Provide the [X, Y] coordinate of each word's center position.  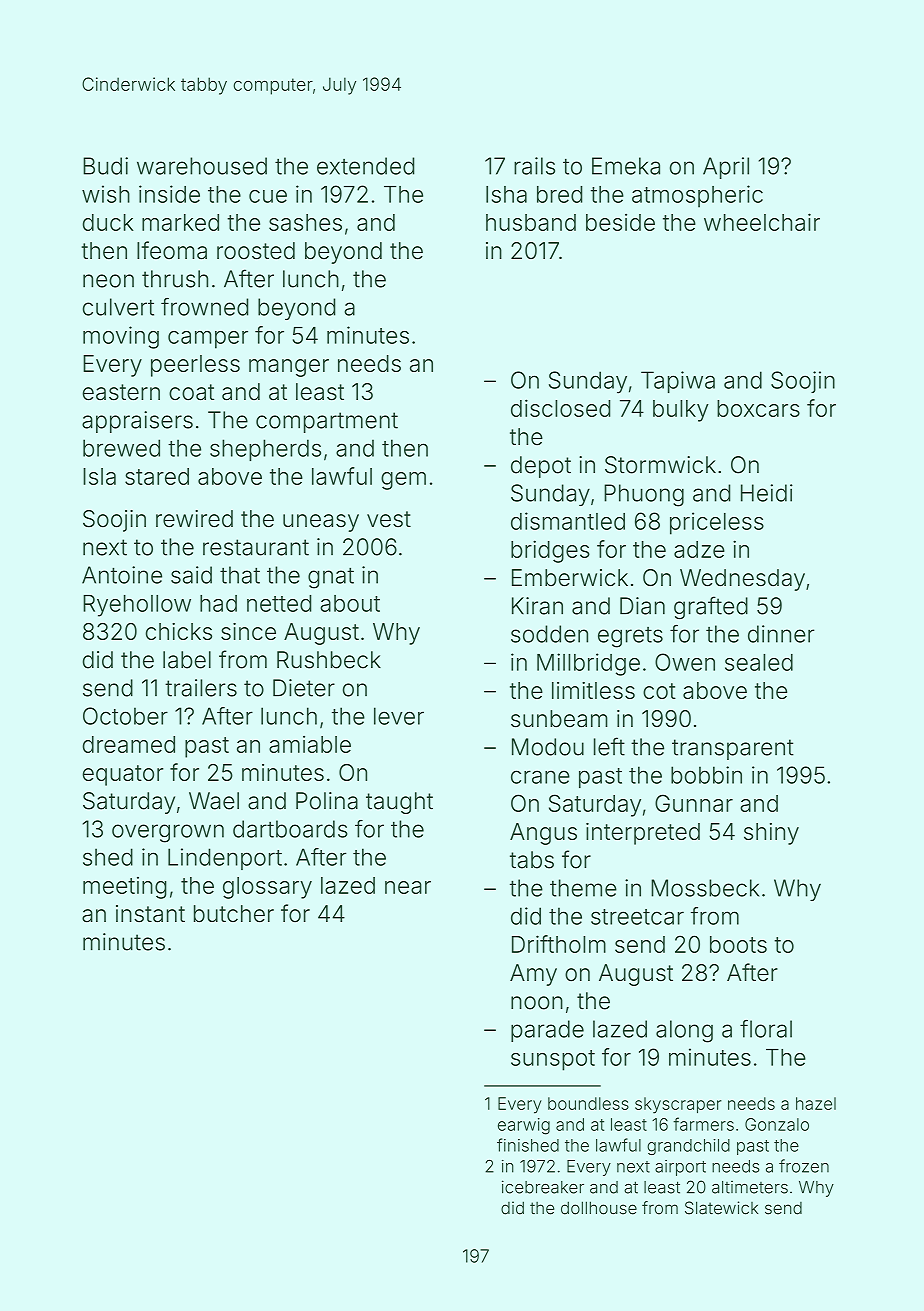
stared [157, 476]
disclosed [560, 408]
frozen [804, 1166]
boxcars [758, 408]
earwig [524, 1126]
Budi [105, 166]
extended [365, 166]
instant [150, 914]
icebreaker [543, 1187]
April [726, 168]
